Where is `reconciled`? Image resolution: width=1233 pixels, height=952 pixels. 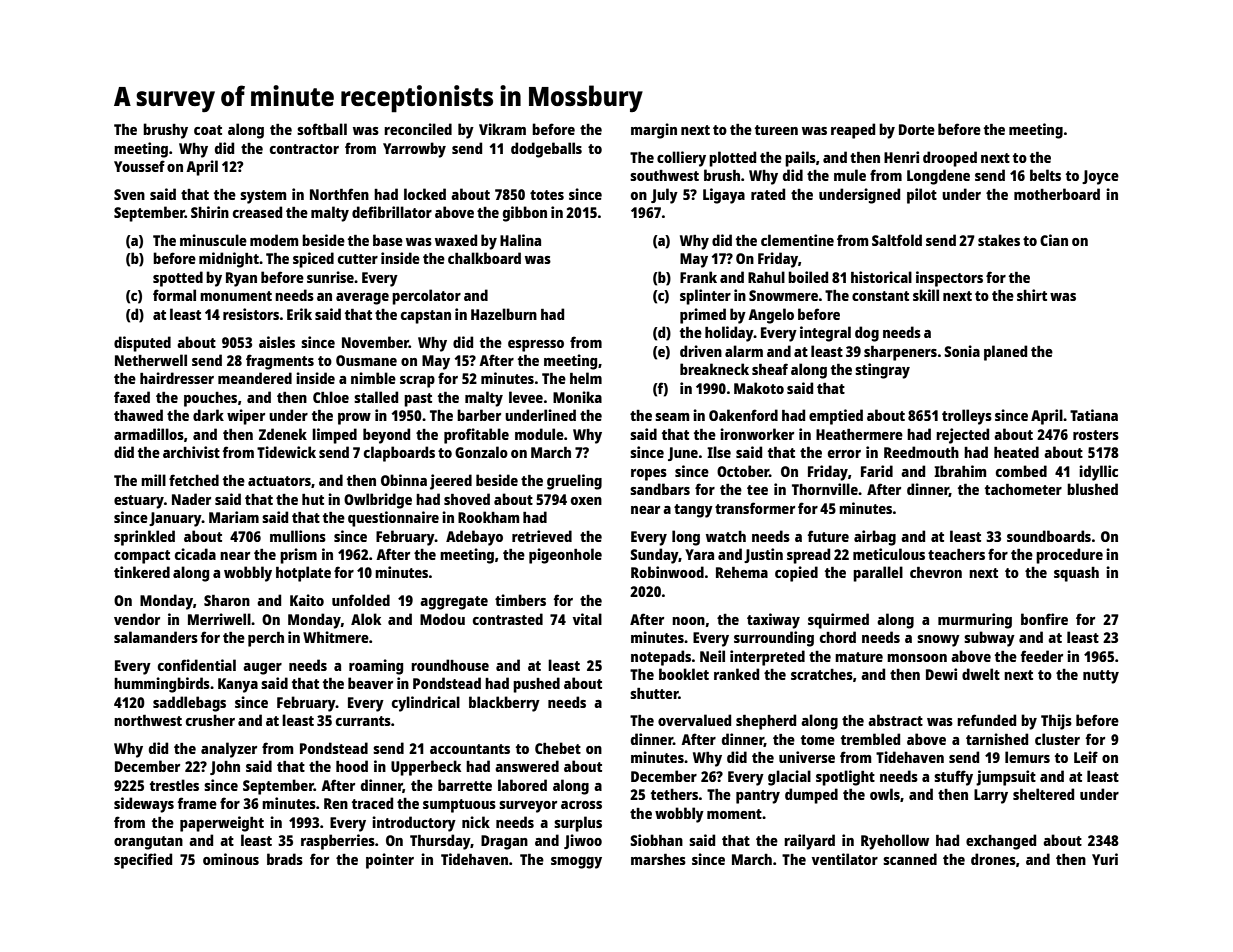 reconciled is located at coordinates (418, 129).
